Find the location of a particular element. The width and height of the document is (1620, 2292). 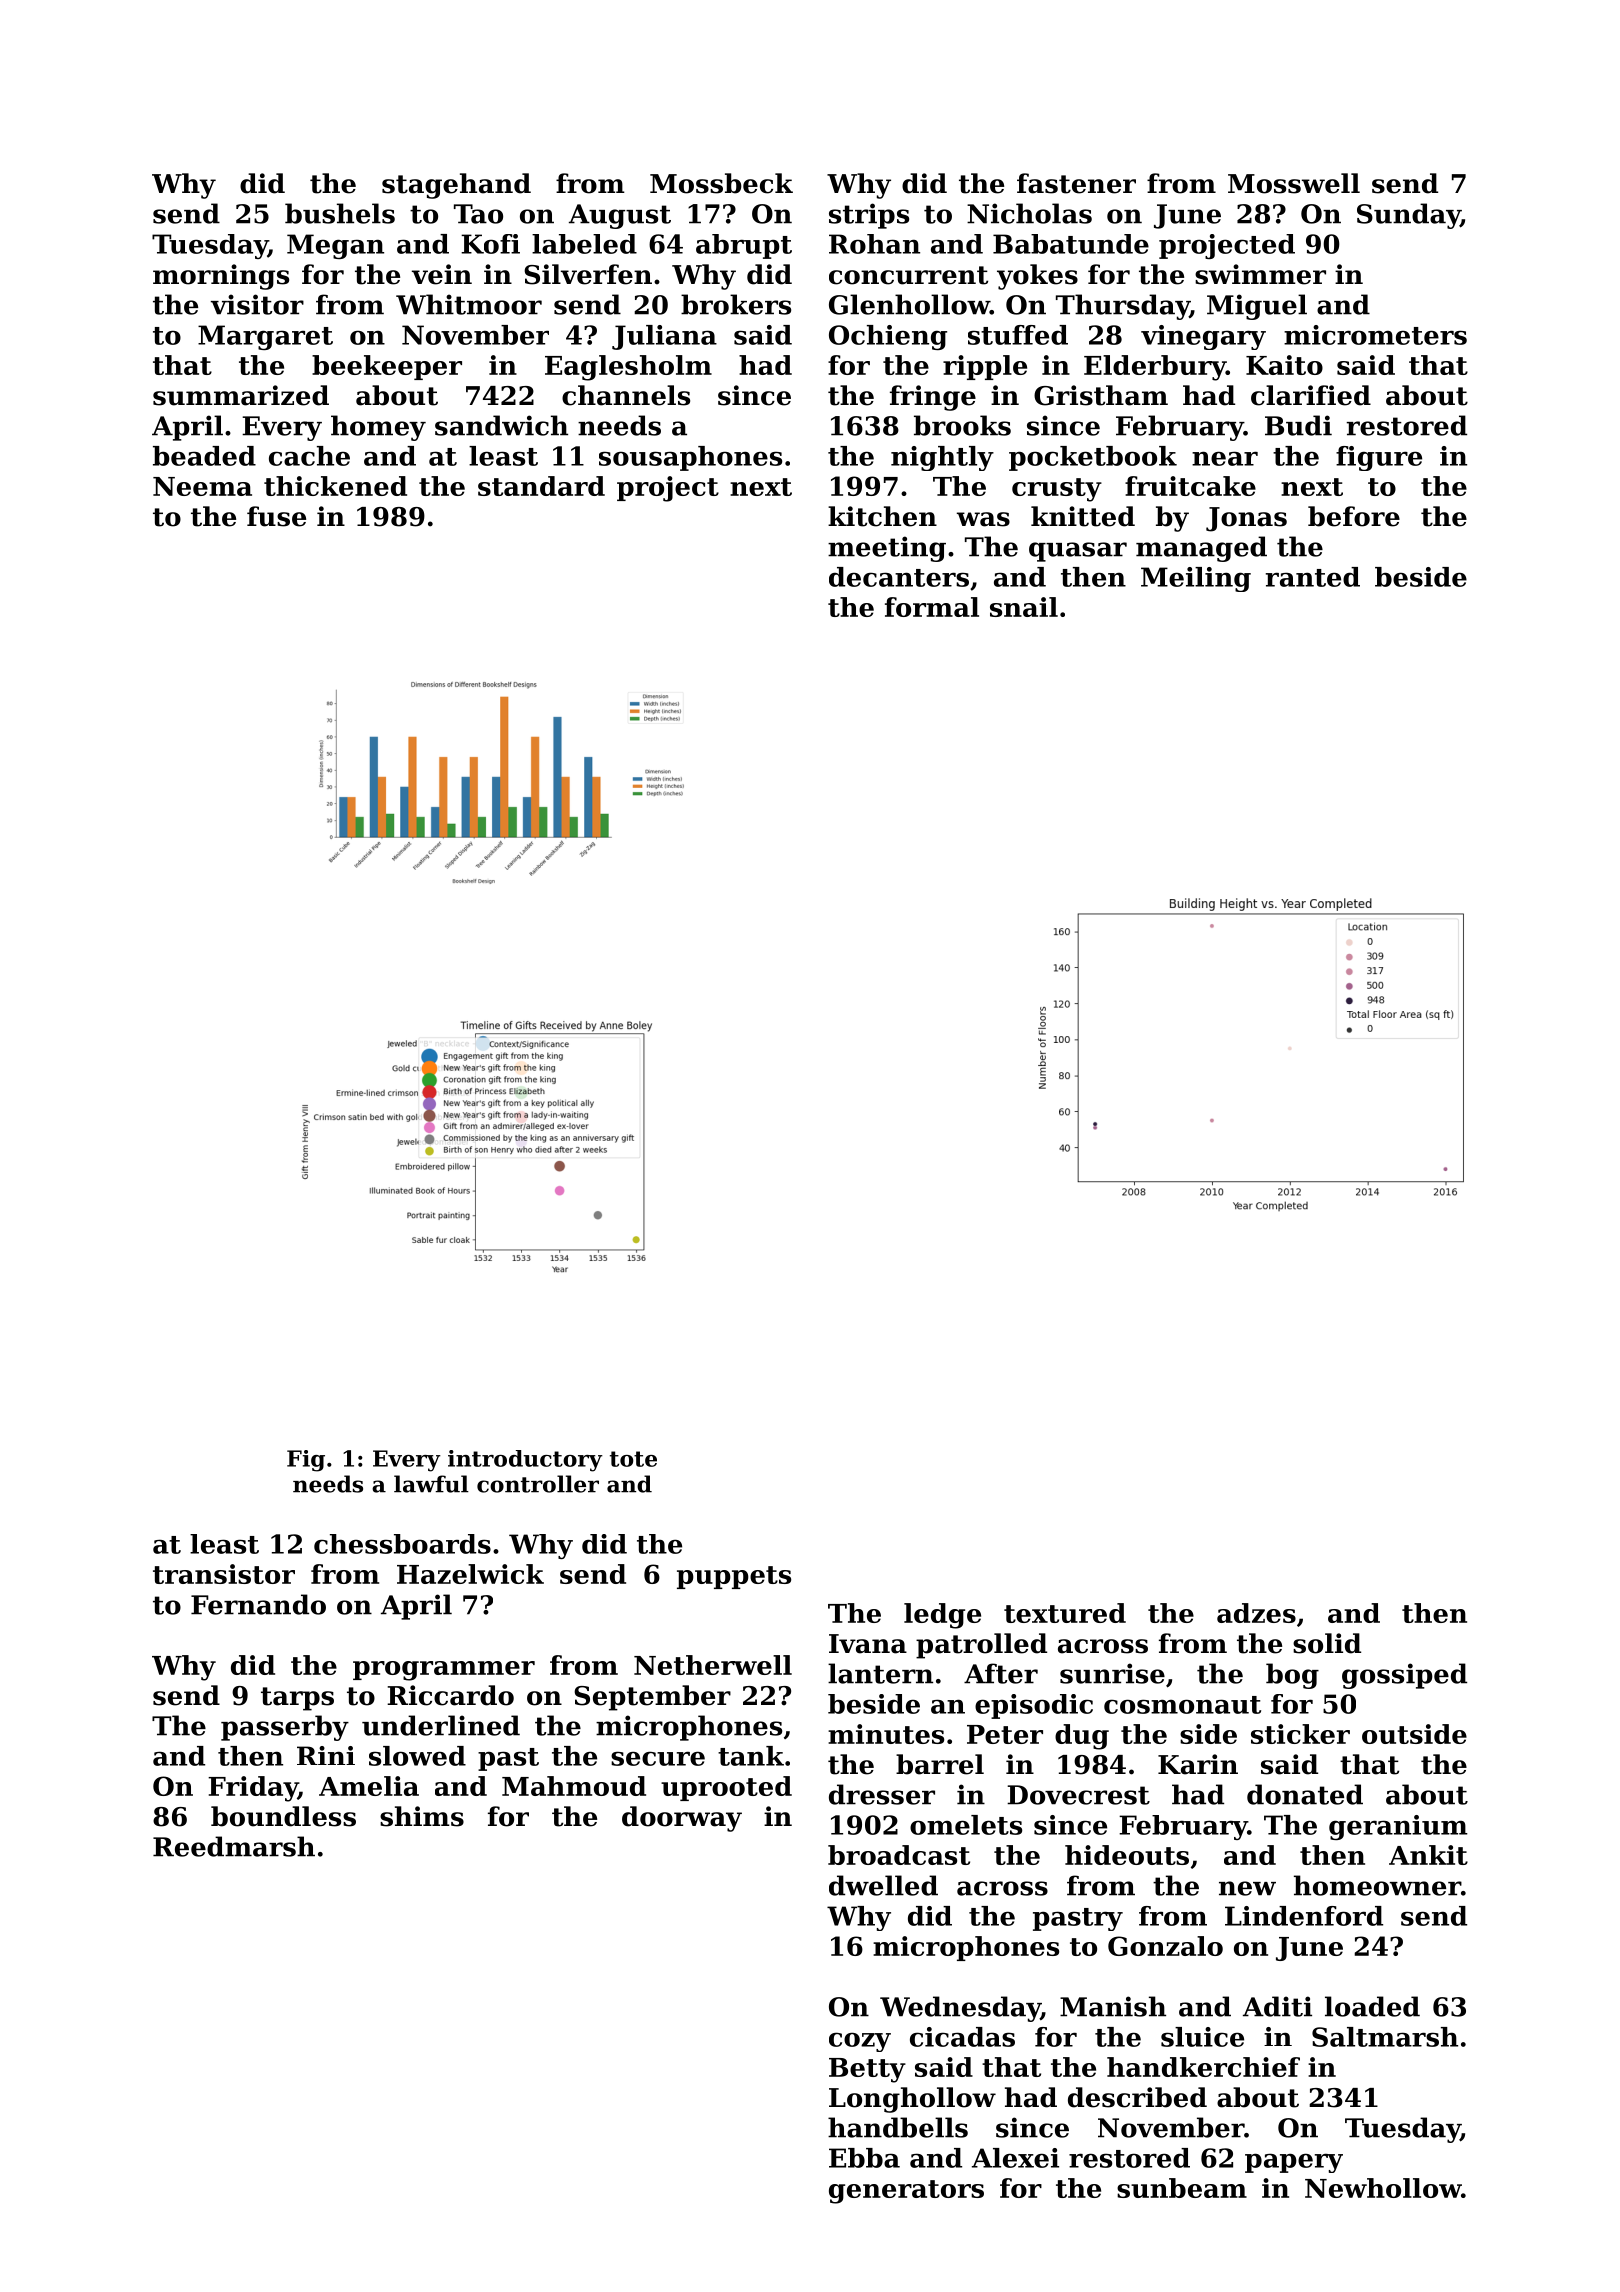

tote is located at coordinates (633, 1459).
